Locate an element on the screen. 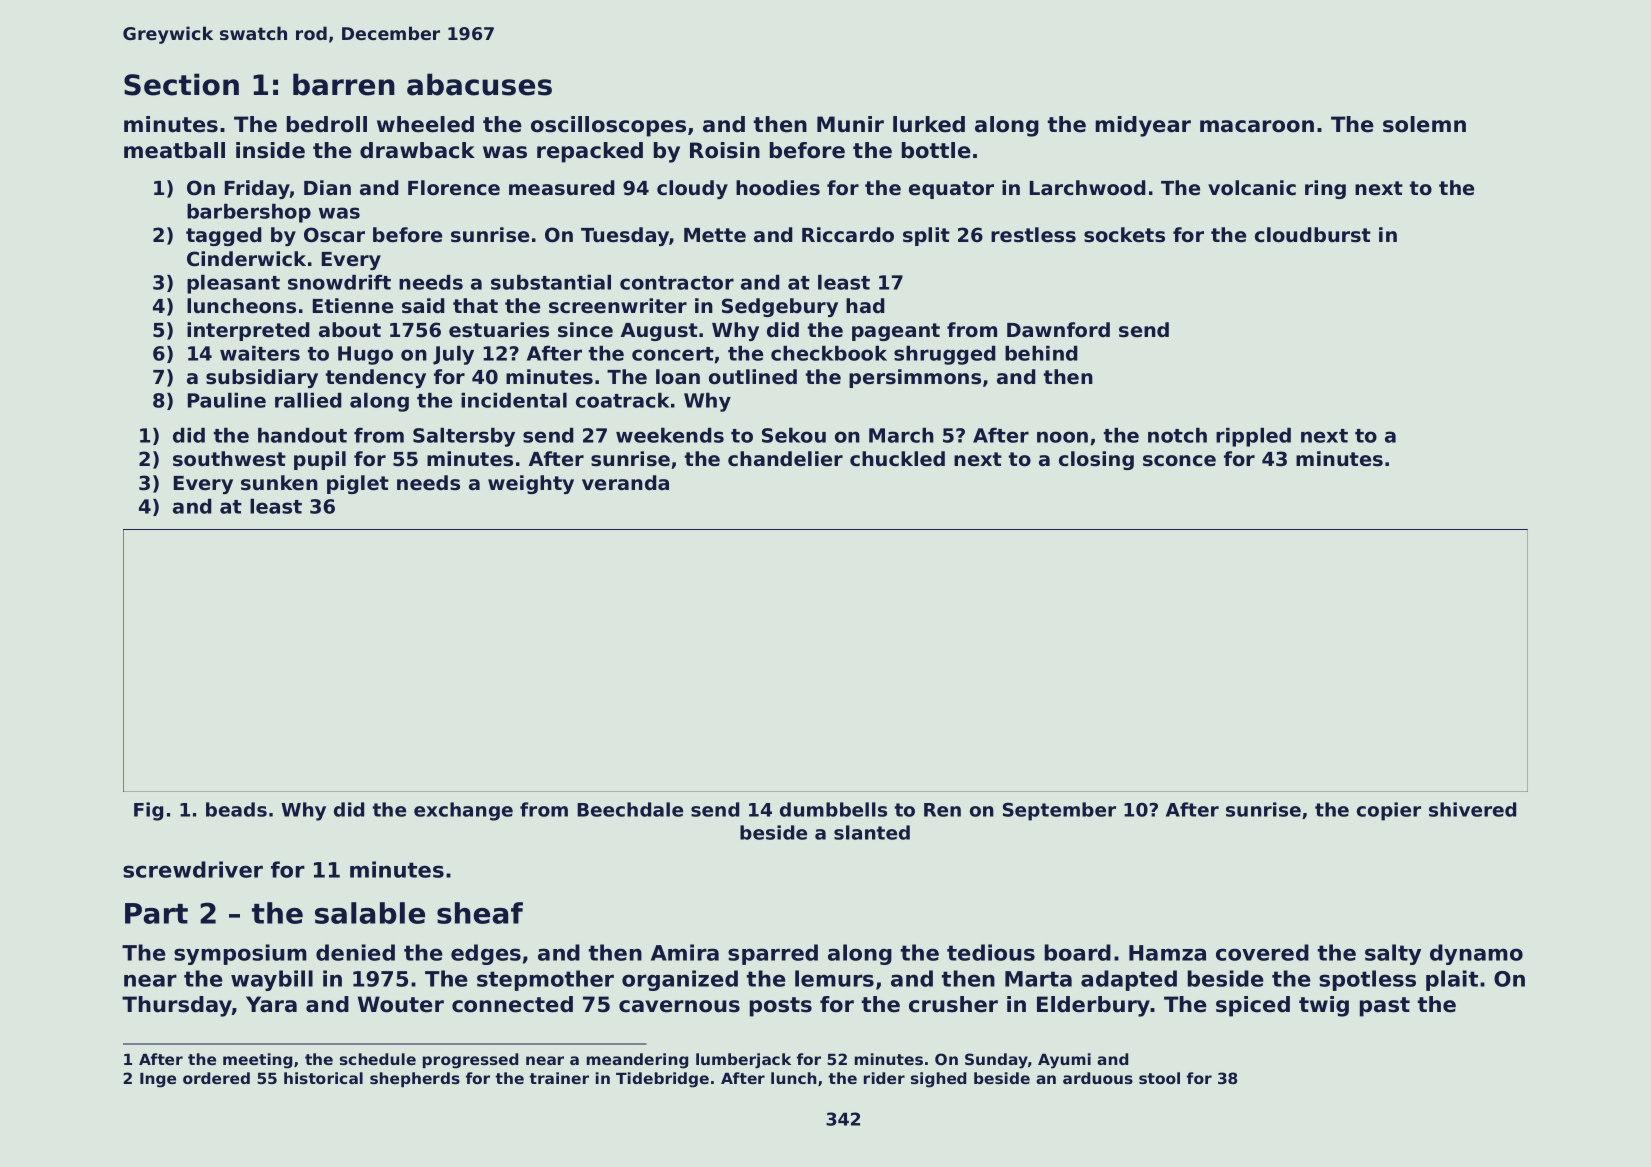  Munir is located at coordinates (850, 124).
